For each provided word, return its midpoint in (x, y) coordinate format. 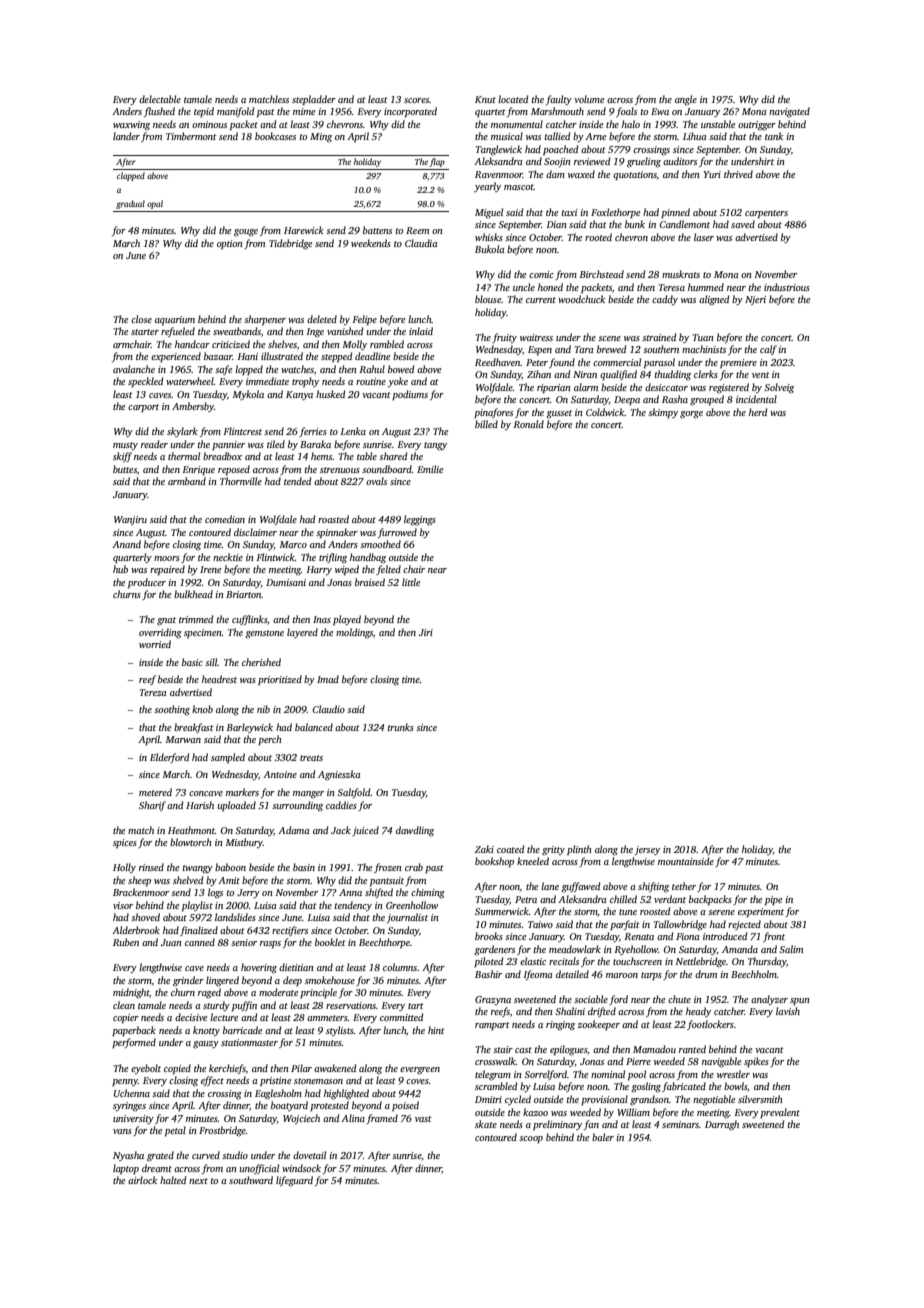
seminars (680, 1124)
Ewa (660, 111)
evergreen (420, 1071)
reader (154, 444)
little (411, 582)
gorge (691, 415)
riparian (554, 388)
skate (486, 1124)
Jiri (426, 632)
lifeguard (294, 1181)
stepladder (314, 100)
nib (263, 709)
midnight (131, 993)
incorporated (410, 112)
